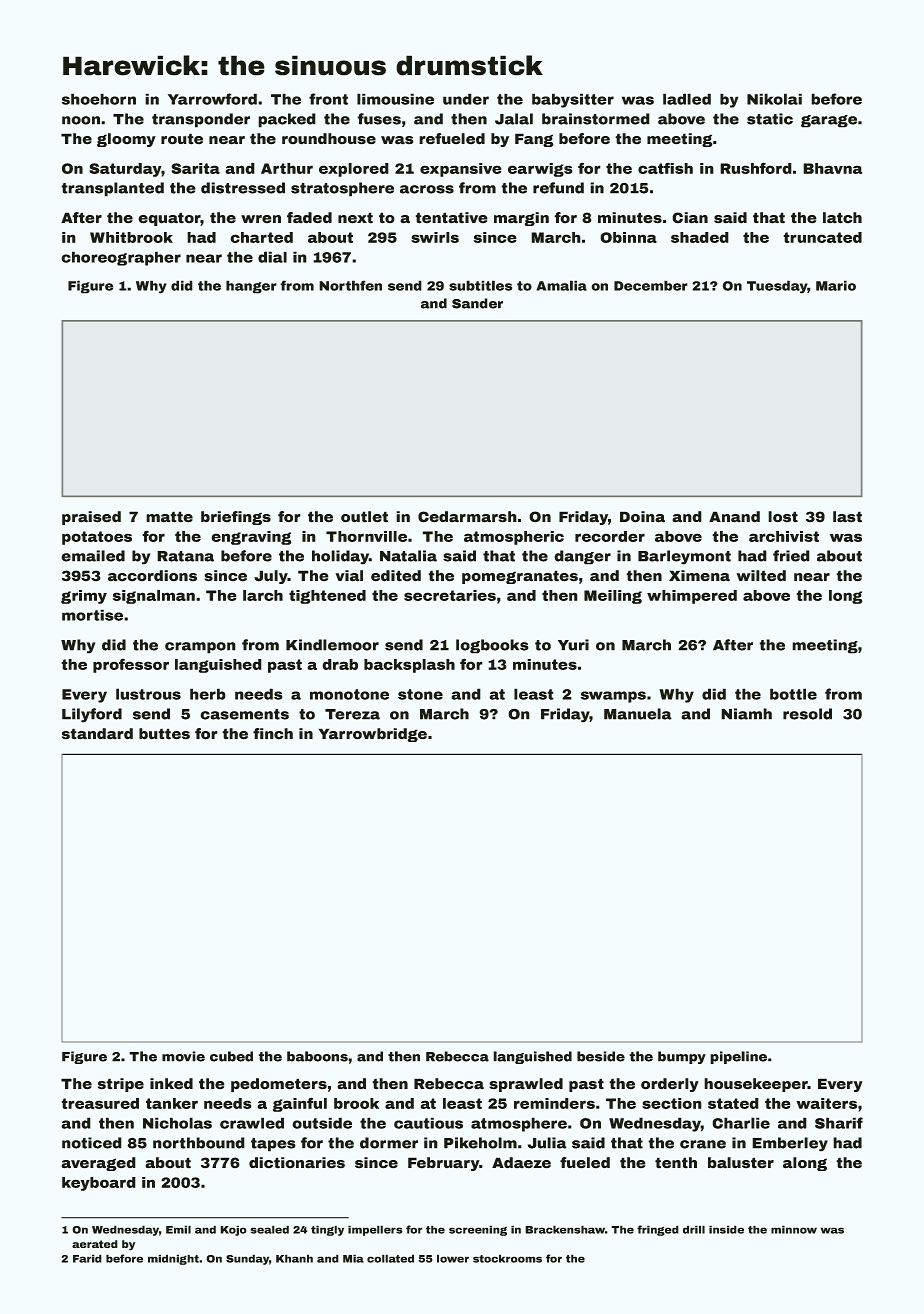 The image size is (924, 1314). What do you see at coordinates (638, 714) in the document?
I see `Manuela` at bounding box center [638, 714].
